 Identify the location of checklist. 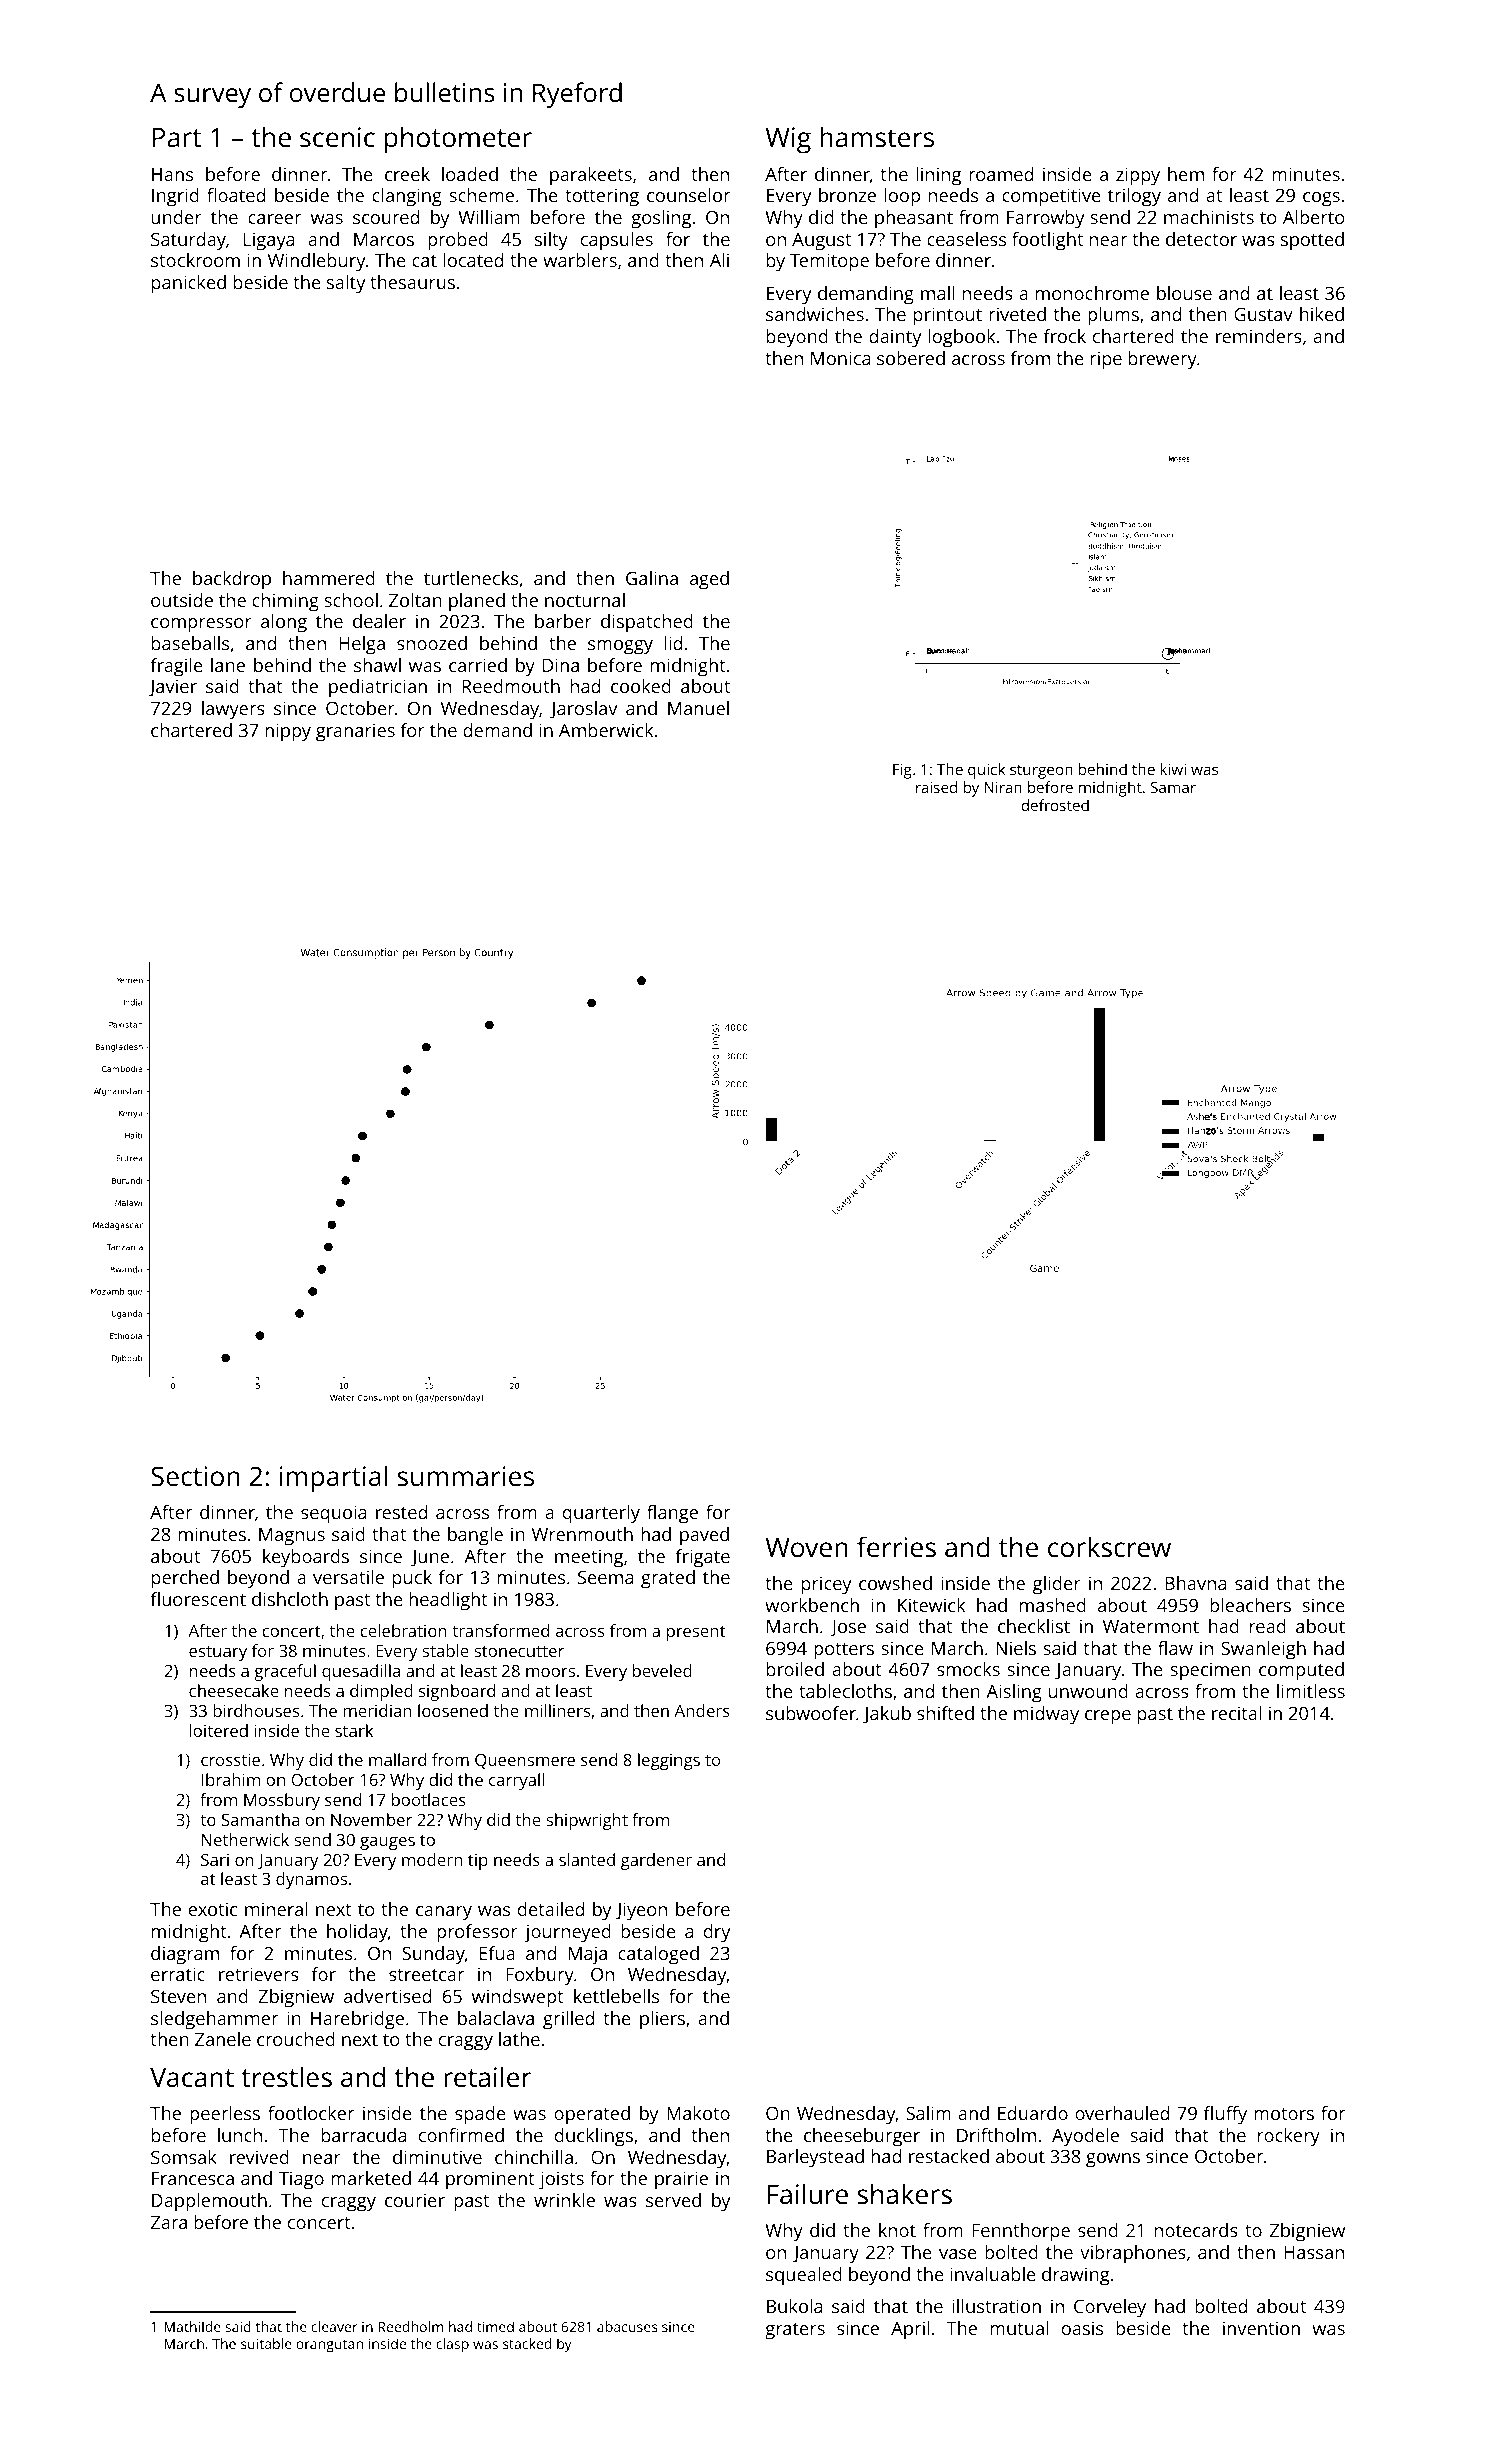
(1034, 1626).
